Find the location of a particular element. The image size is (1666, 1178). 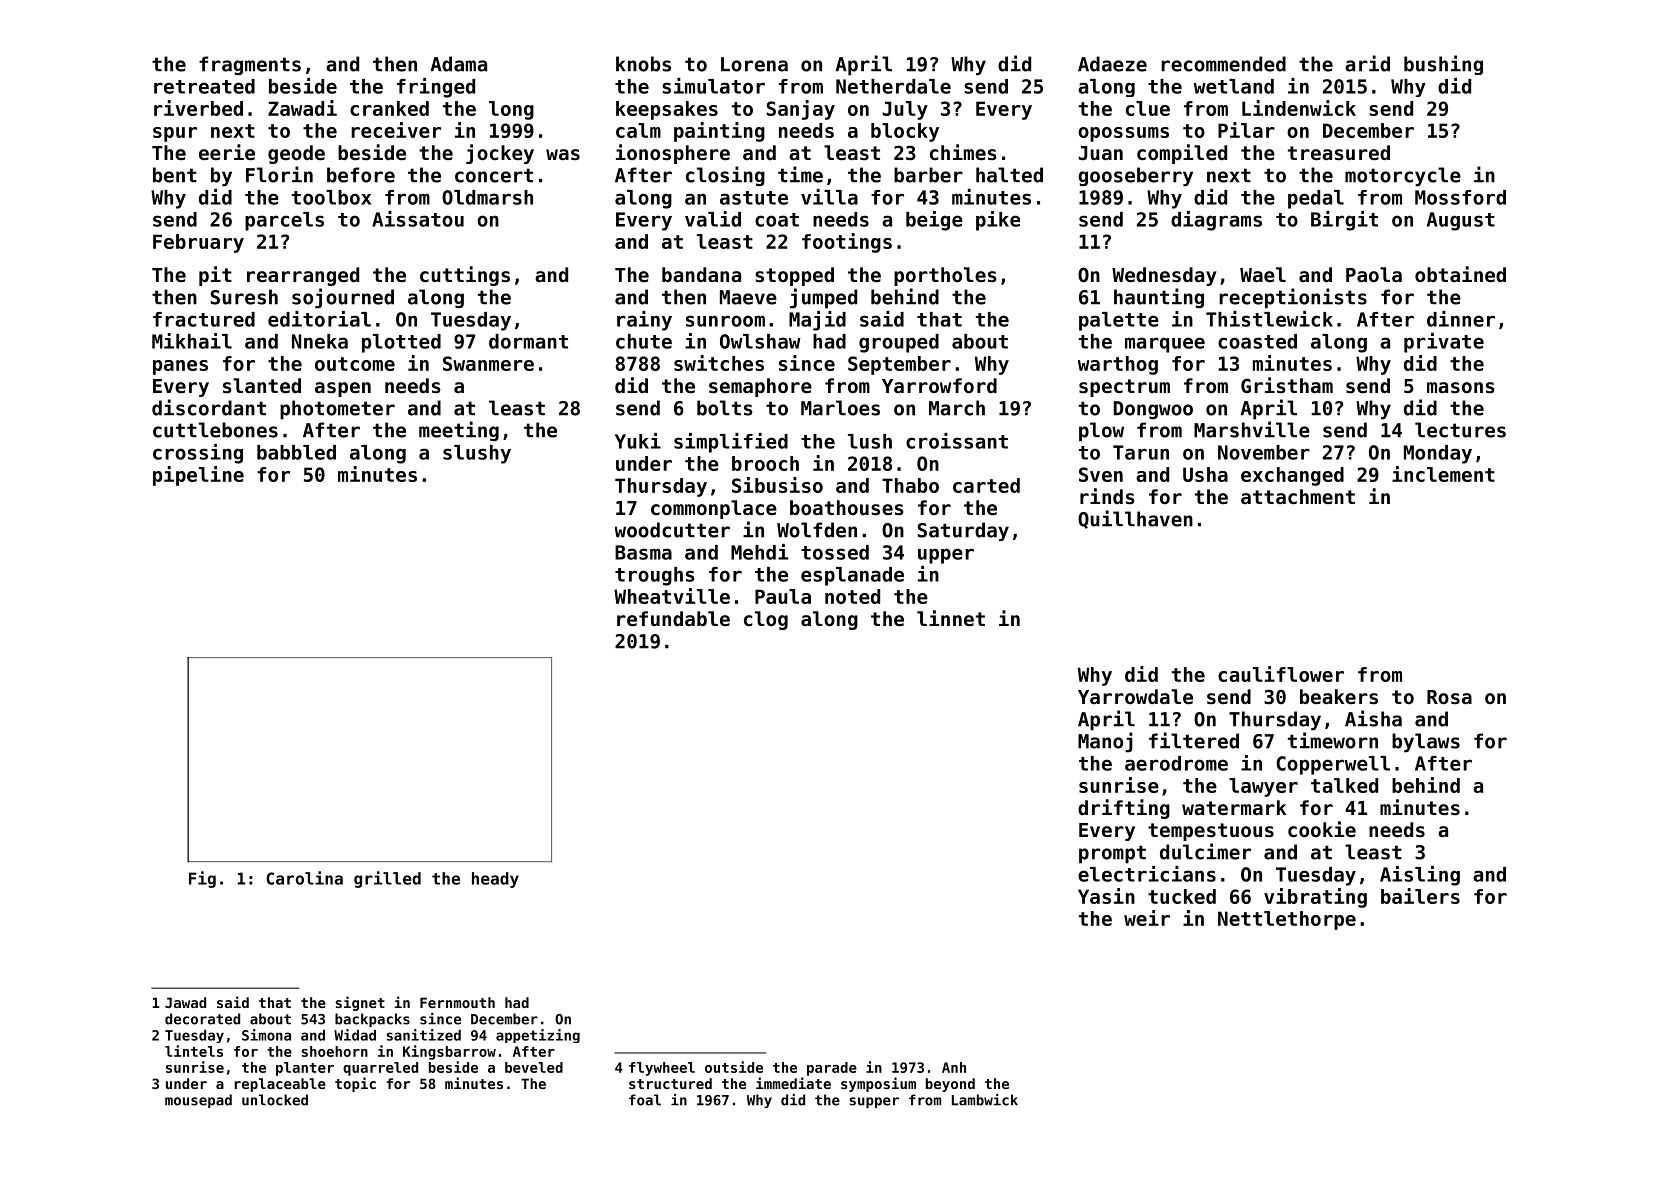

heady is located at coordinates (495, 880).
